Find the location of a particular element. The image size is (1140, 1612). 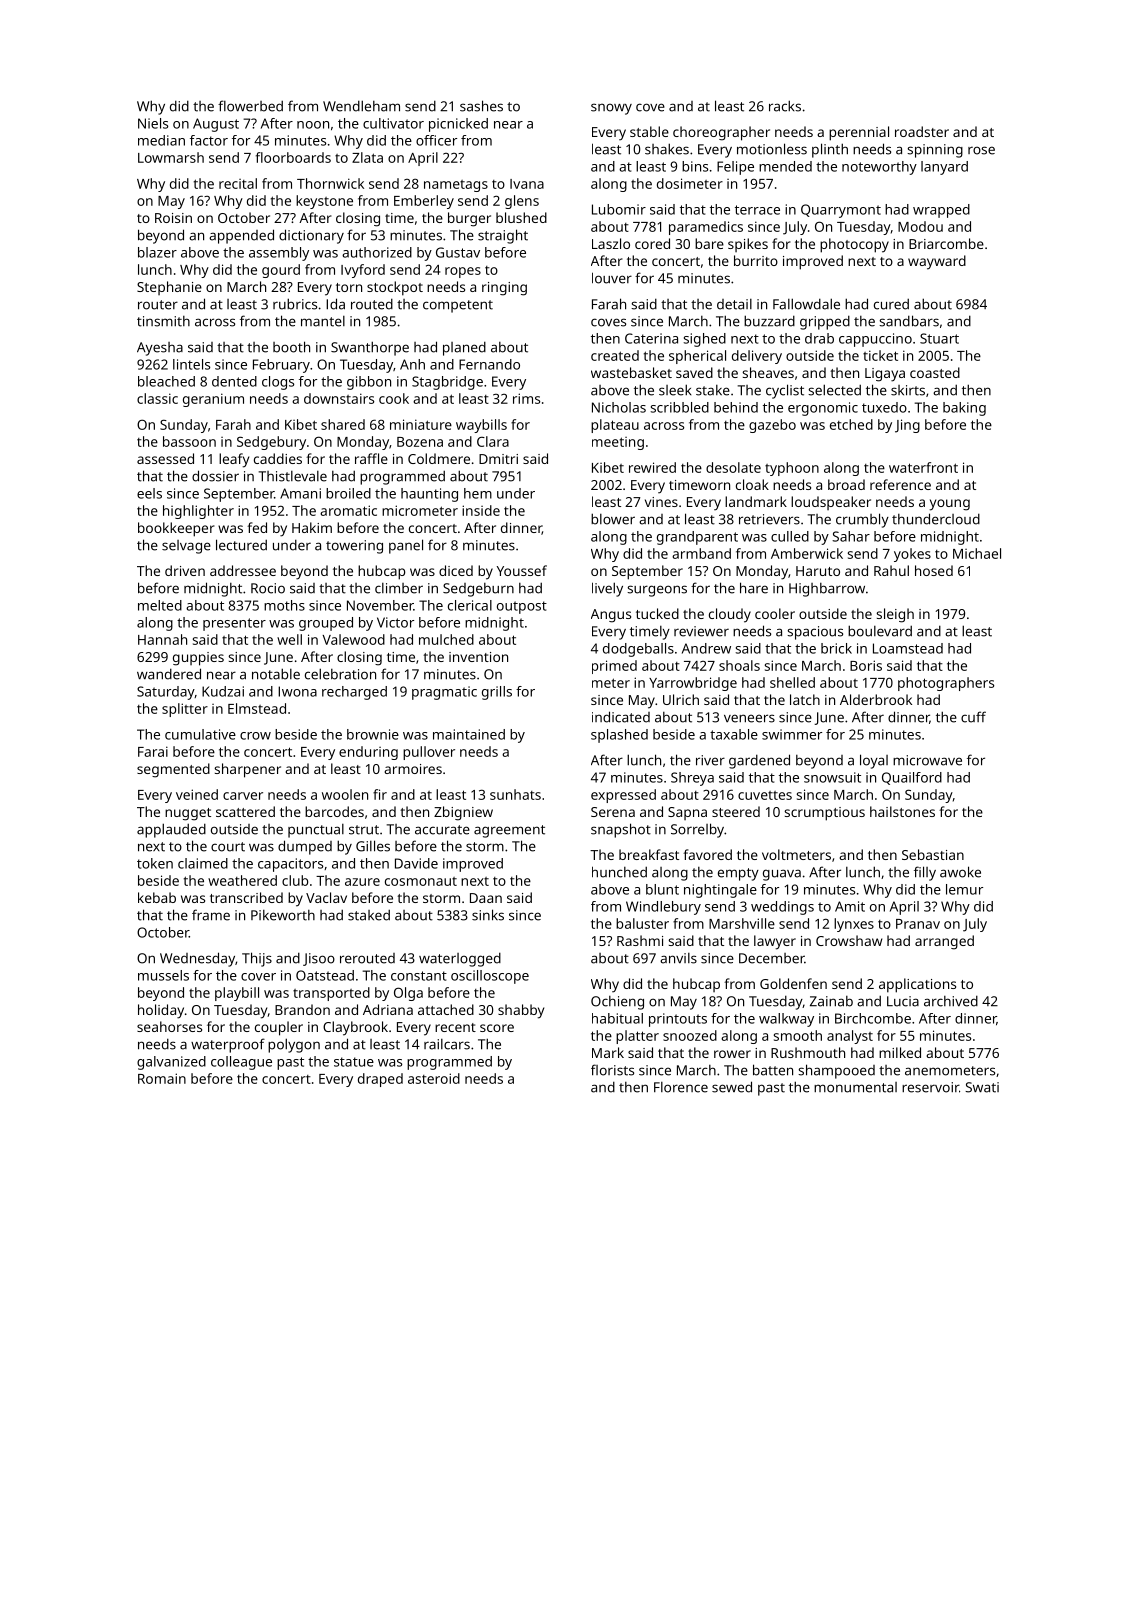

Valewood is located at coordinates (353, 639).
